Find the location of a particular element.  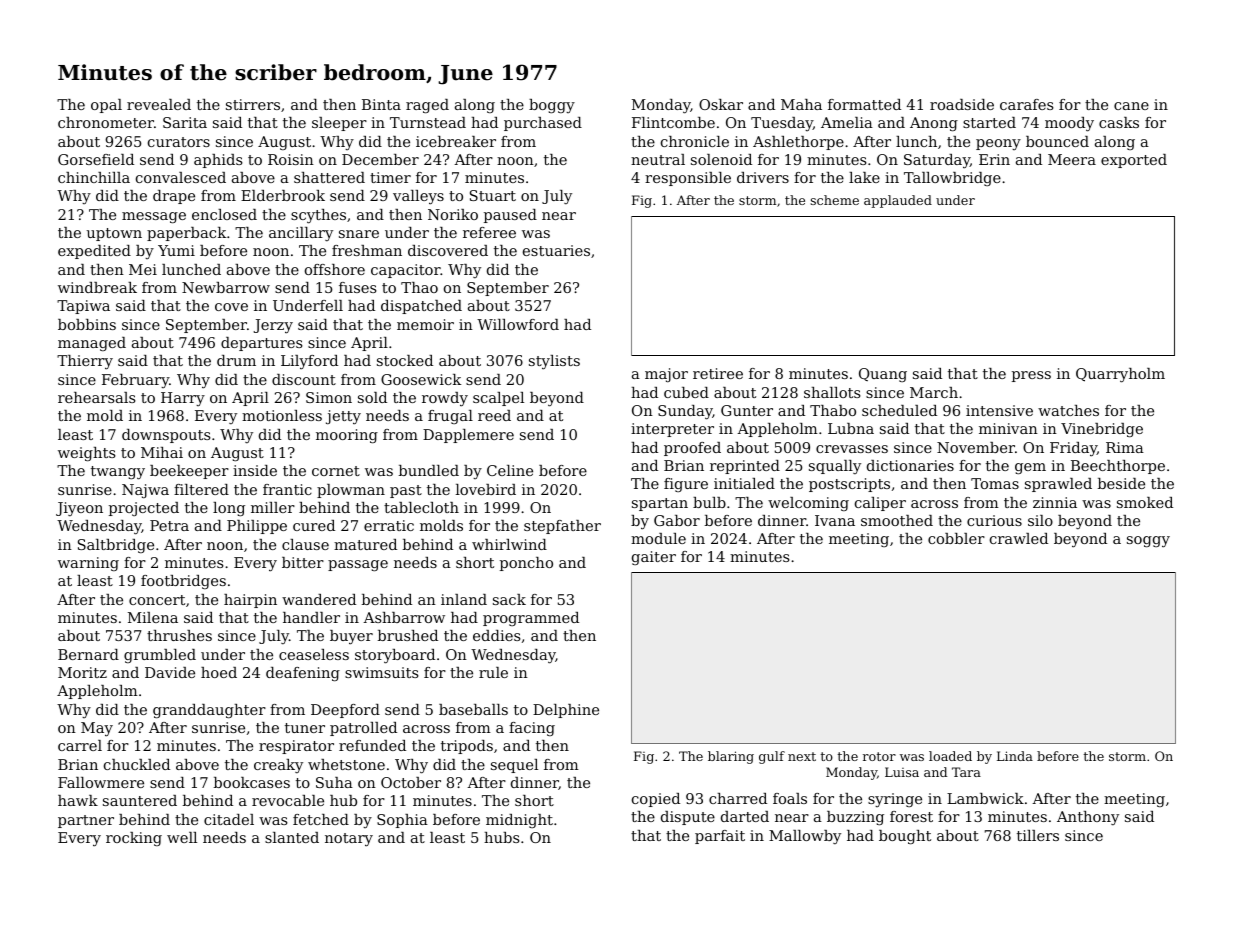

Beechthorpe is located at coordinates (1118, 467).
